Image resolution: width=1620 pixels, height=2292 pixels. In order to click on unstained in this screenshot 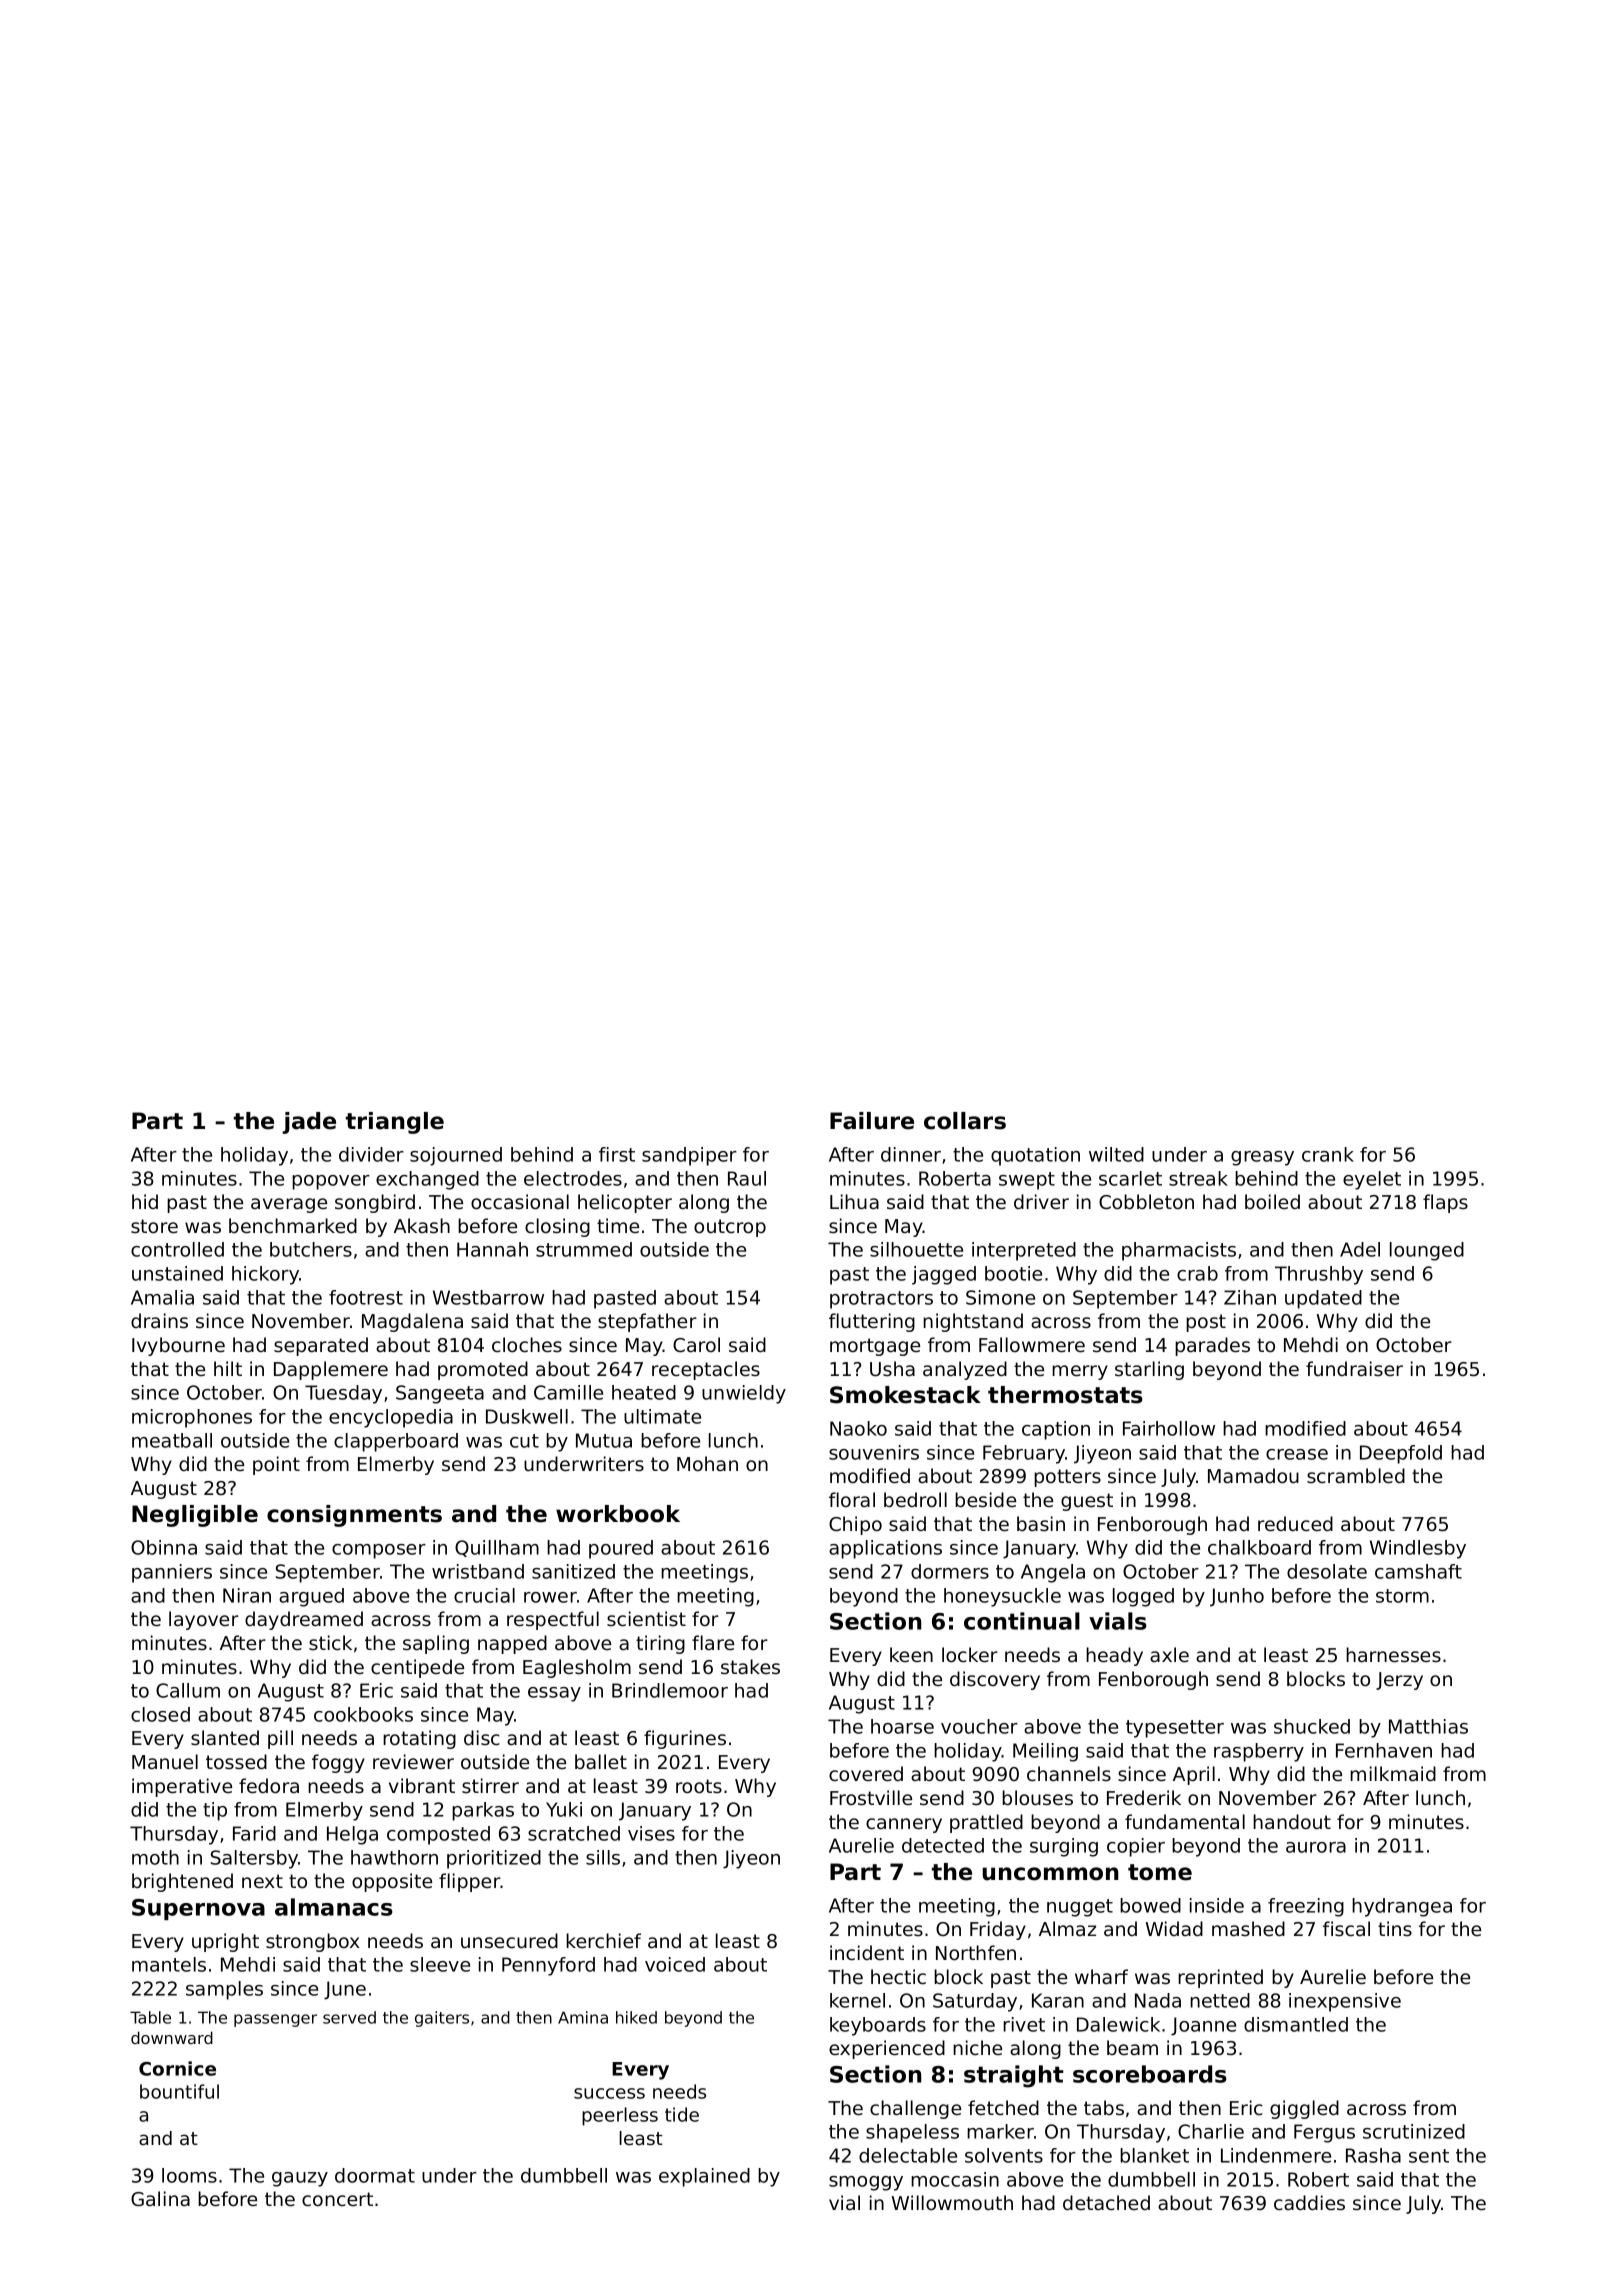, I will do `click(177, 1273)`.
